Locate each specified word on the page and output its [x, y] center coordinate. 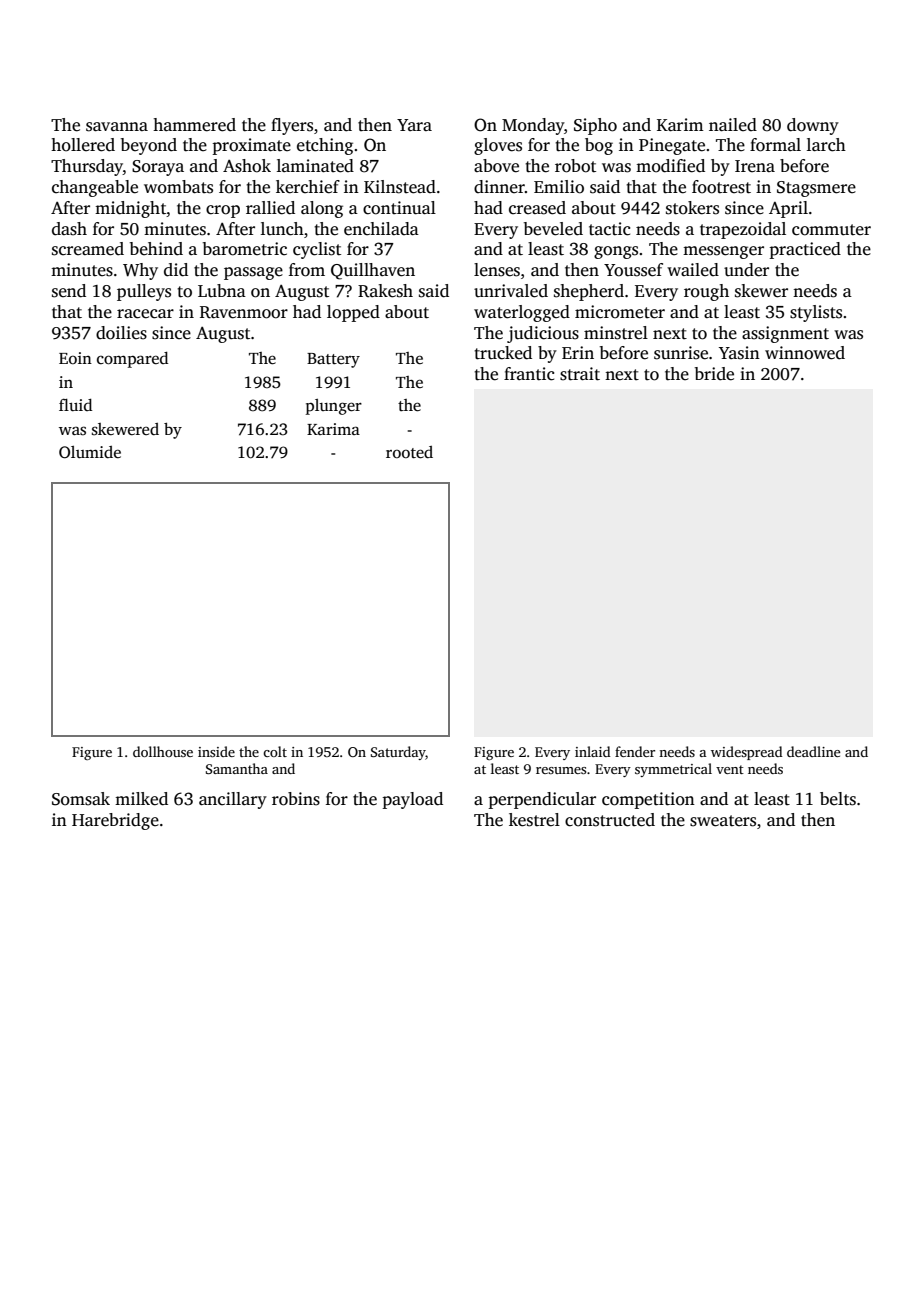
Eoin [75, 358]
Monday [533, 126]
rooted [409, 452]
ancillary [233, 800]
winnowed [805, 353]
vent [730, 769]
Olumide [90, 452]
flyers [292, 126]
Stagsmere [816, 189]
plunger [334, 407]
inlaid [593, 751]
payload [412, 800]
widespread [747, 753]
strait [580, 374]
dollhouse [163, 751]
